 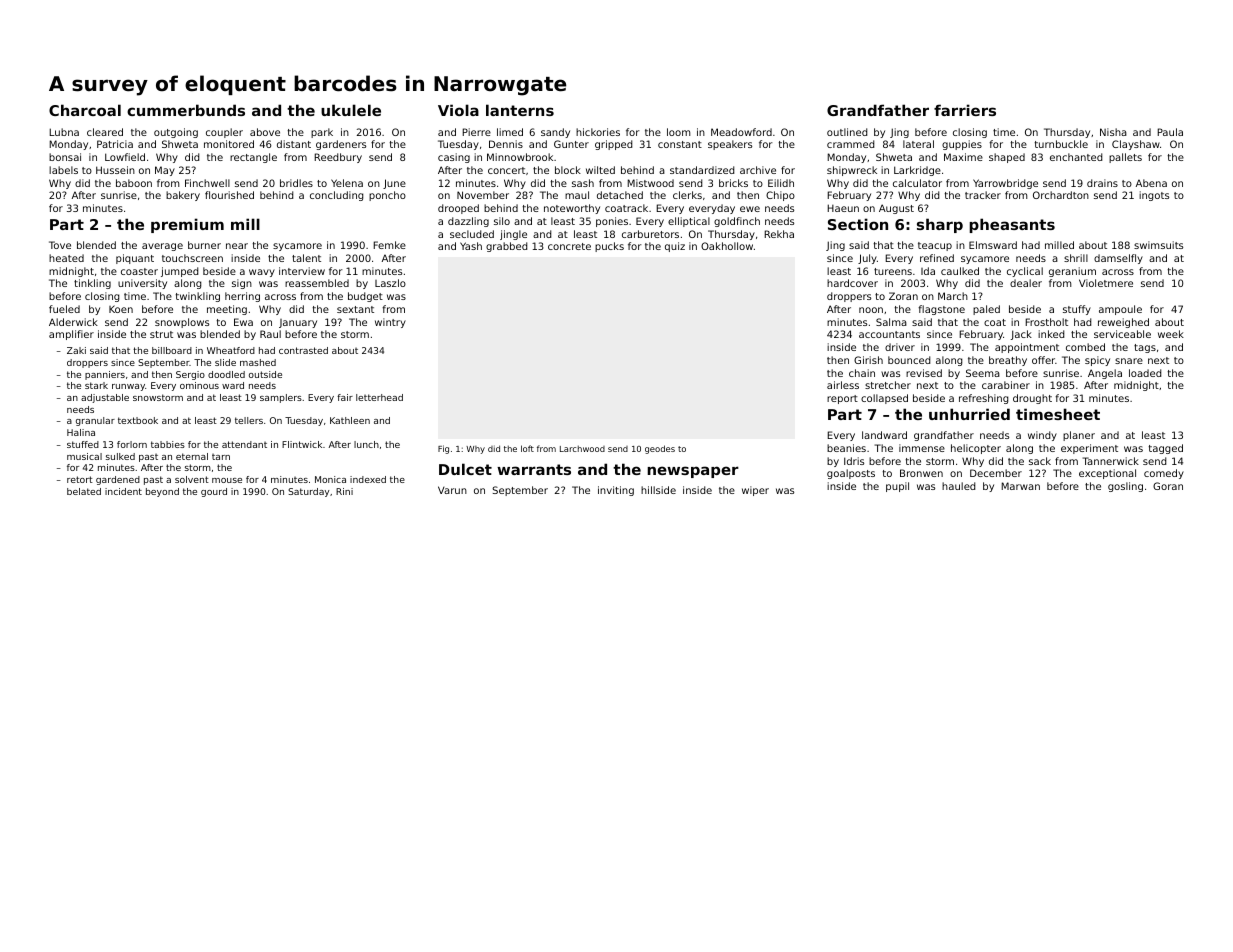 I want to click on Monica, so click(x=330, y=479).
